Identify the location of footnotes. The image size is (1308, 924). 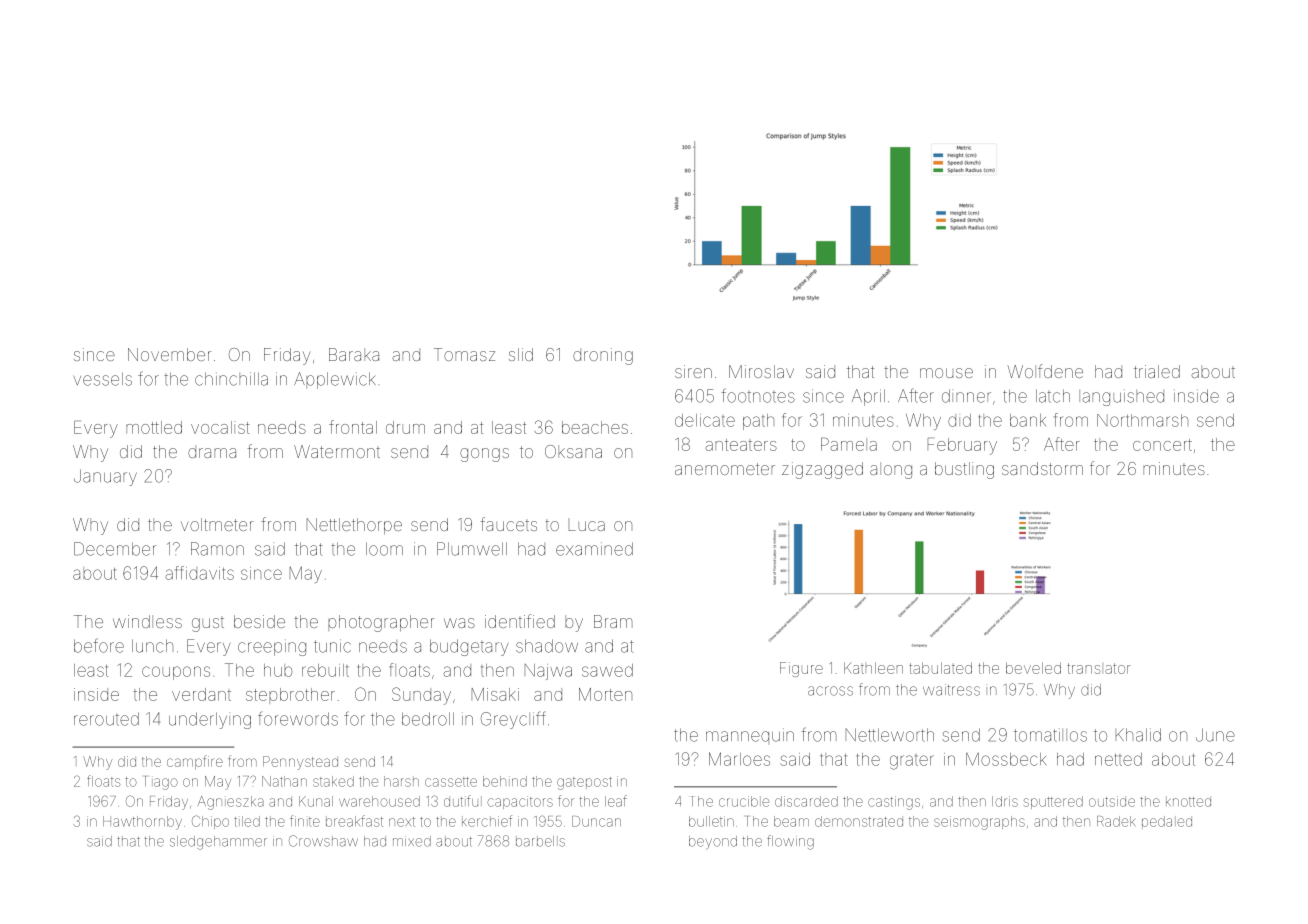
(758, 395).
